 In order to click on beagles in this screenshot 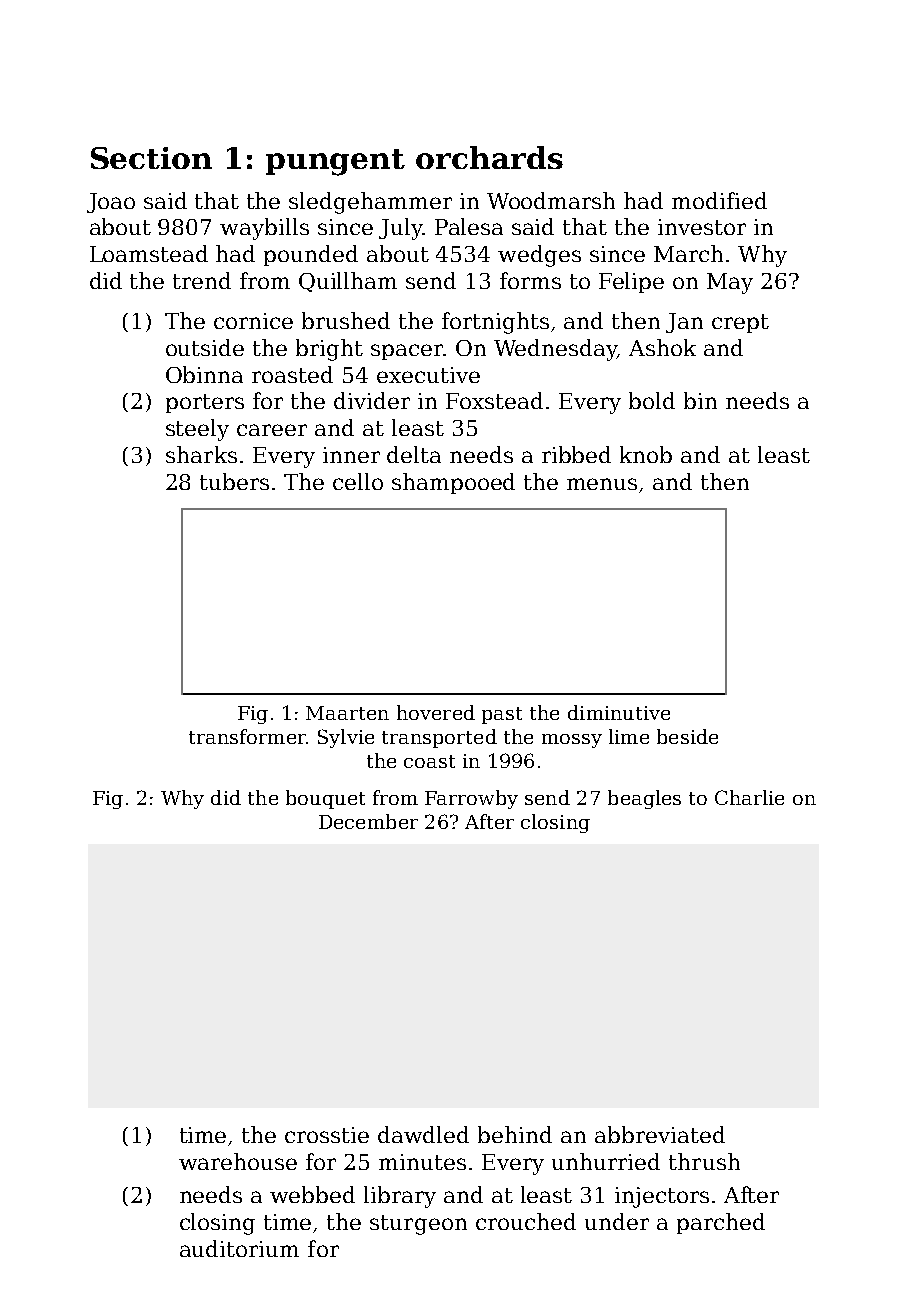, I will do `click(644, 799)`.
